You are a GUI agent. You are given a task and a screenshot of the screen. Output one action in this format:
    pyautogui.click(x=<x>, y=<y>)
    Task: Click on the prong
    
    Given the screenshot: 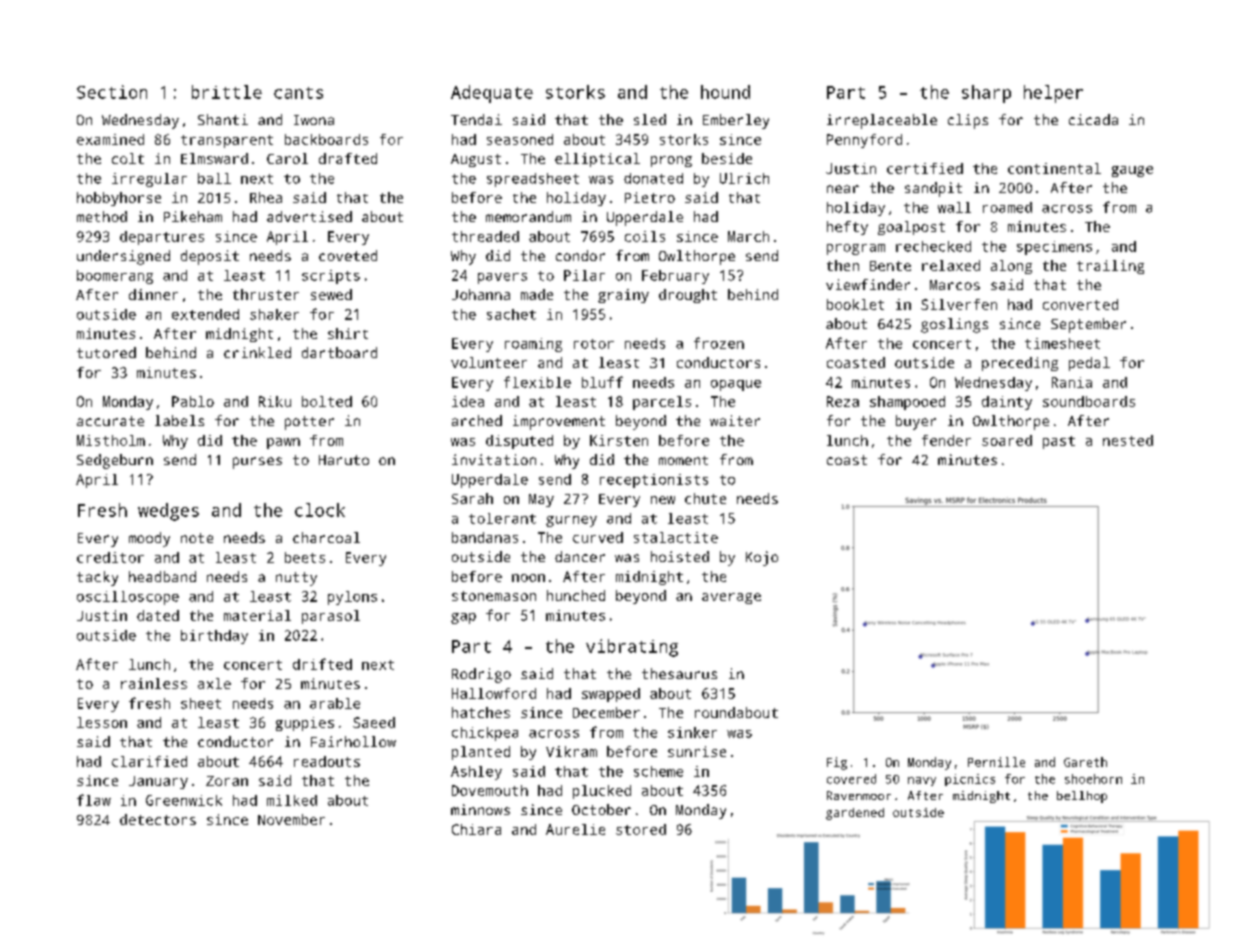 What is the action you would take?
    pyautogui.click(x=671, y=161)
